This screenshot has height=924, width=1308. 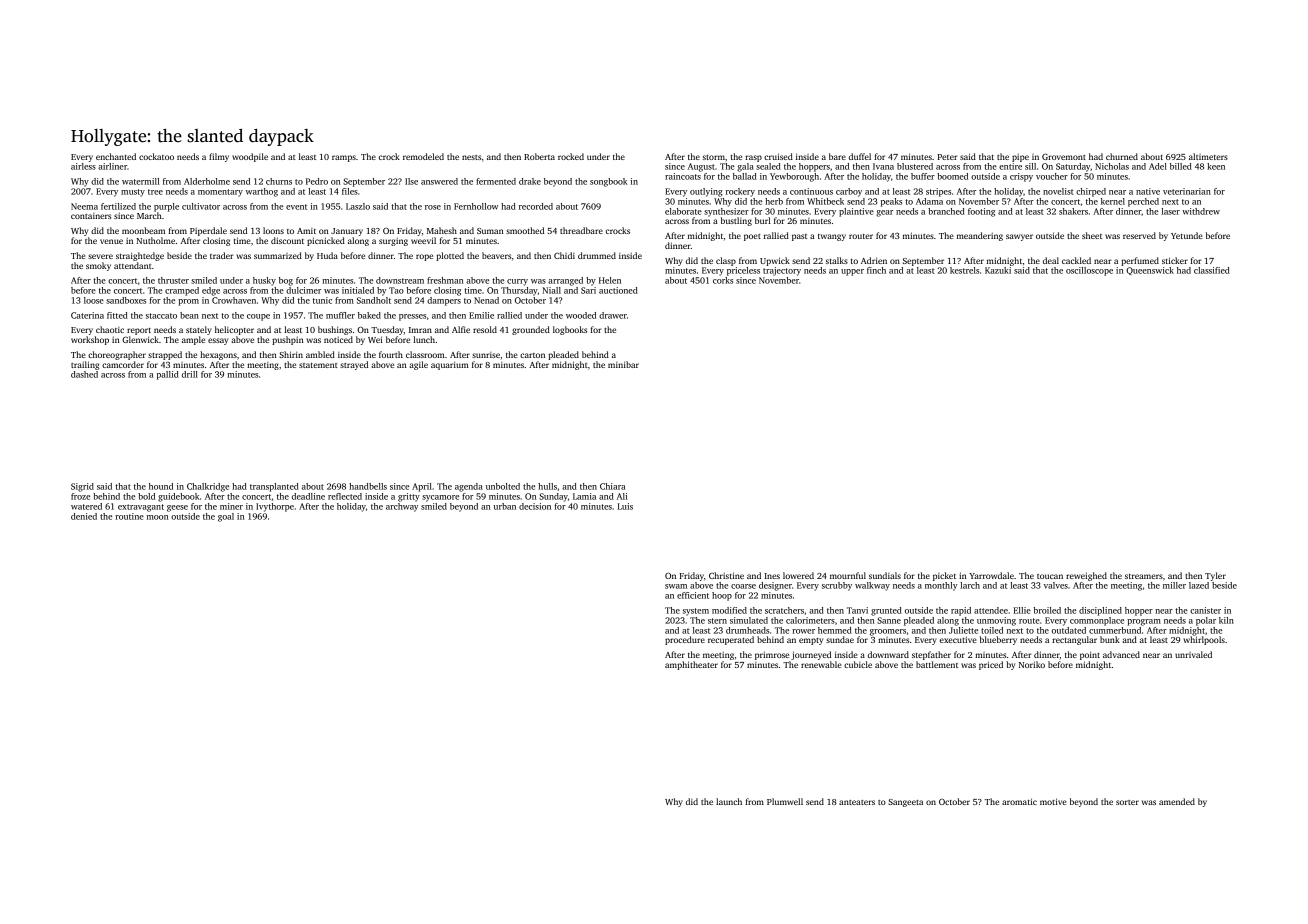 What do you see at coordinates (90, 340) in the screenshot?
I see `workshop` at bounding box center [90, 340].
